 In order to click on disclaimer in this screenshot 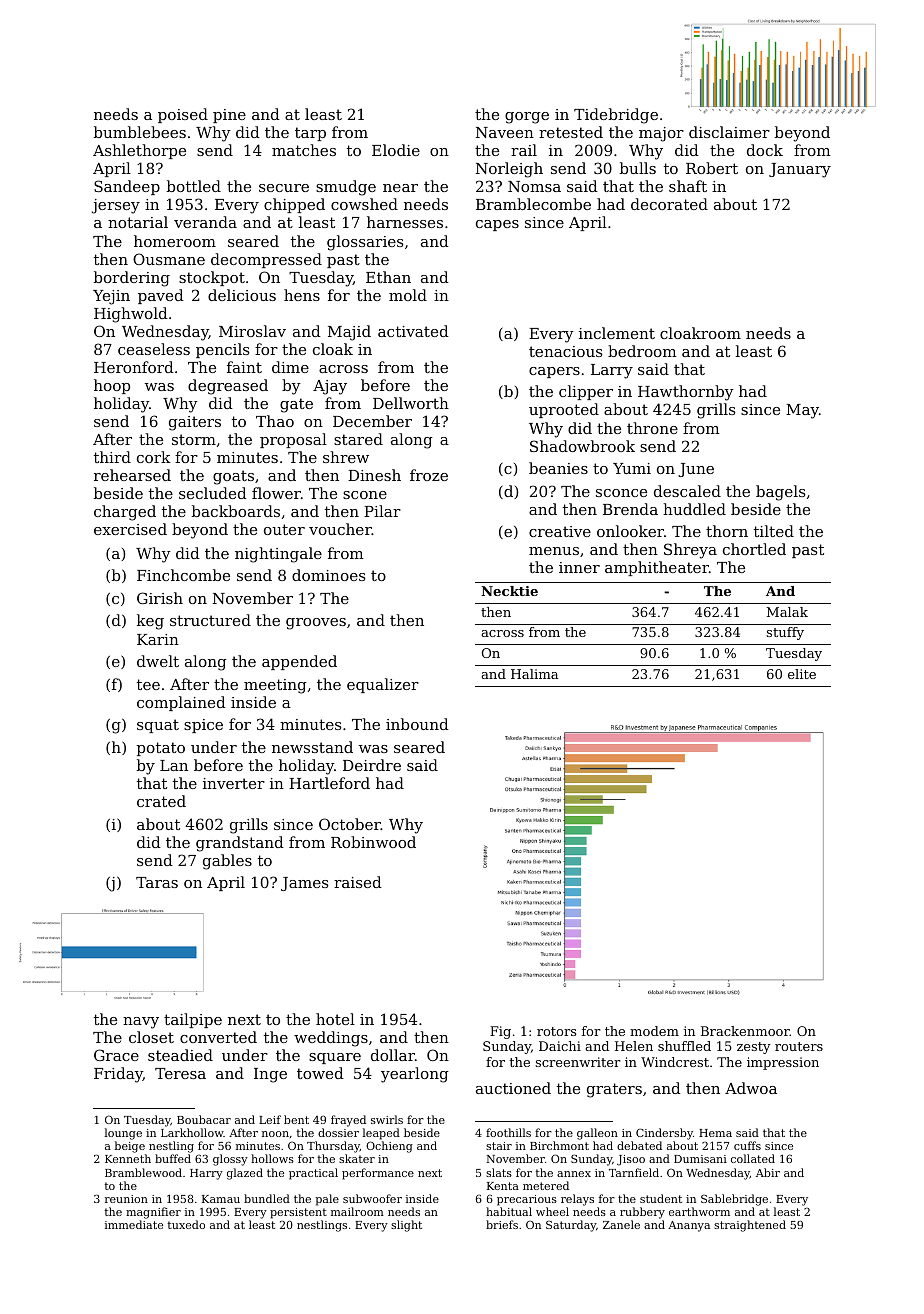, I will do `click(729, 132)`.
